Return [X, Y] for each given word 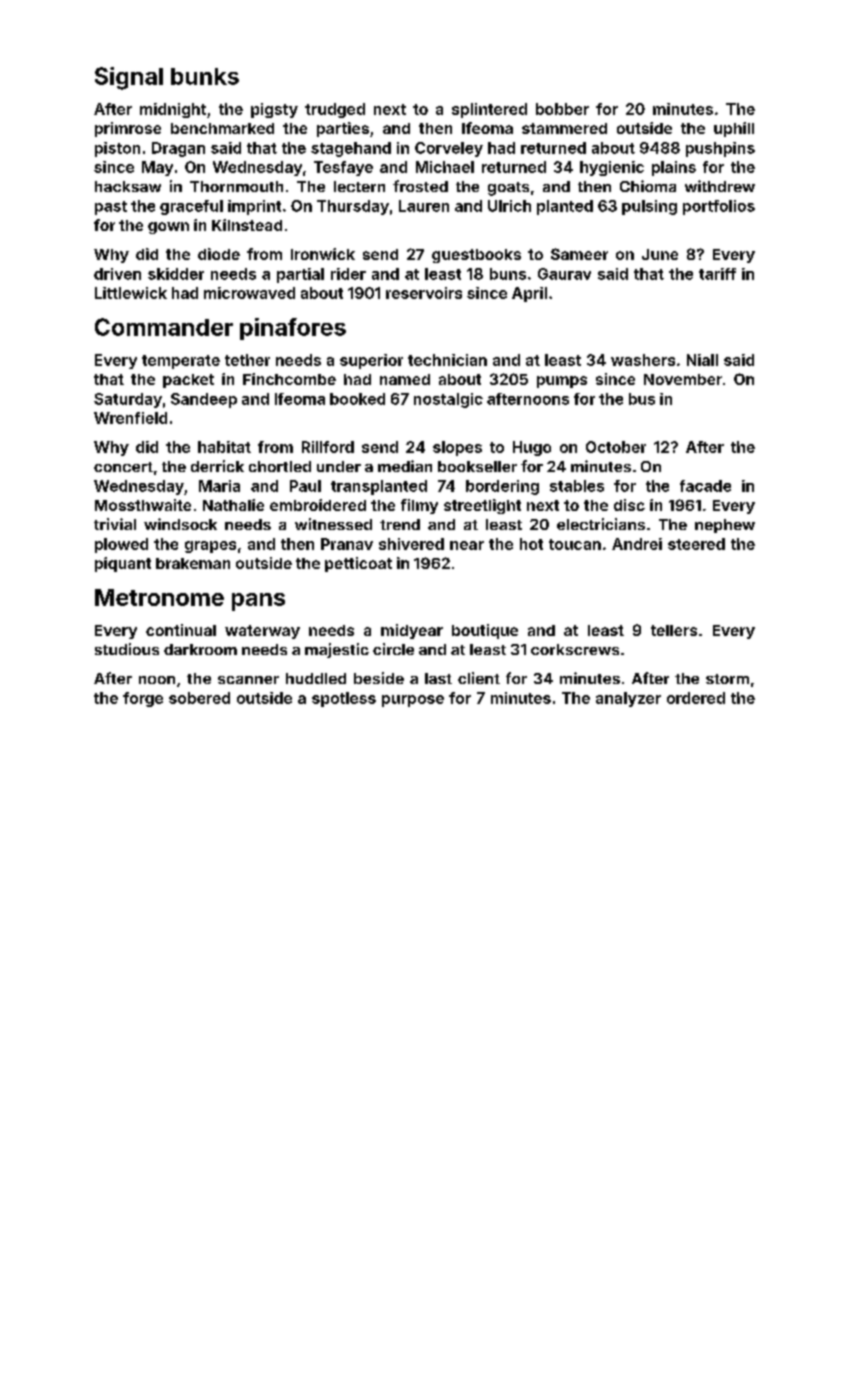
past [111, 208]
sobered [199, 698]
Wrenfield [130, 418]
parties [343, 129]
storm [727, 679]
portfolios [719, 207]
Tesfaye [343, 168]
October [616, 447]
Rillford [328, 447]
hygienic [612, 168]
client [479, 678]
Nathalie [233, 505]
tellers [674, 630]
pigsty [274, 110]
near [467, 545]
